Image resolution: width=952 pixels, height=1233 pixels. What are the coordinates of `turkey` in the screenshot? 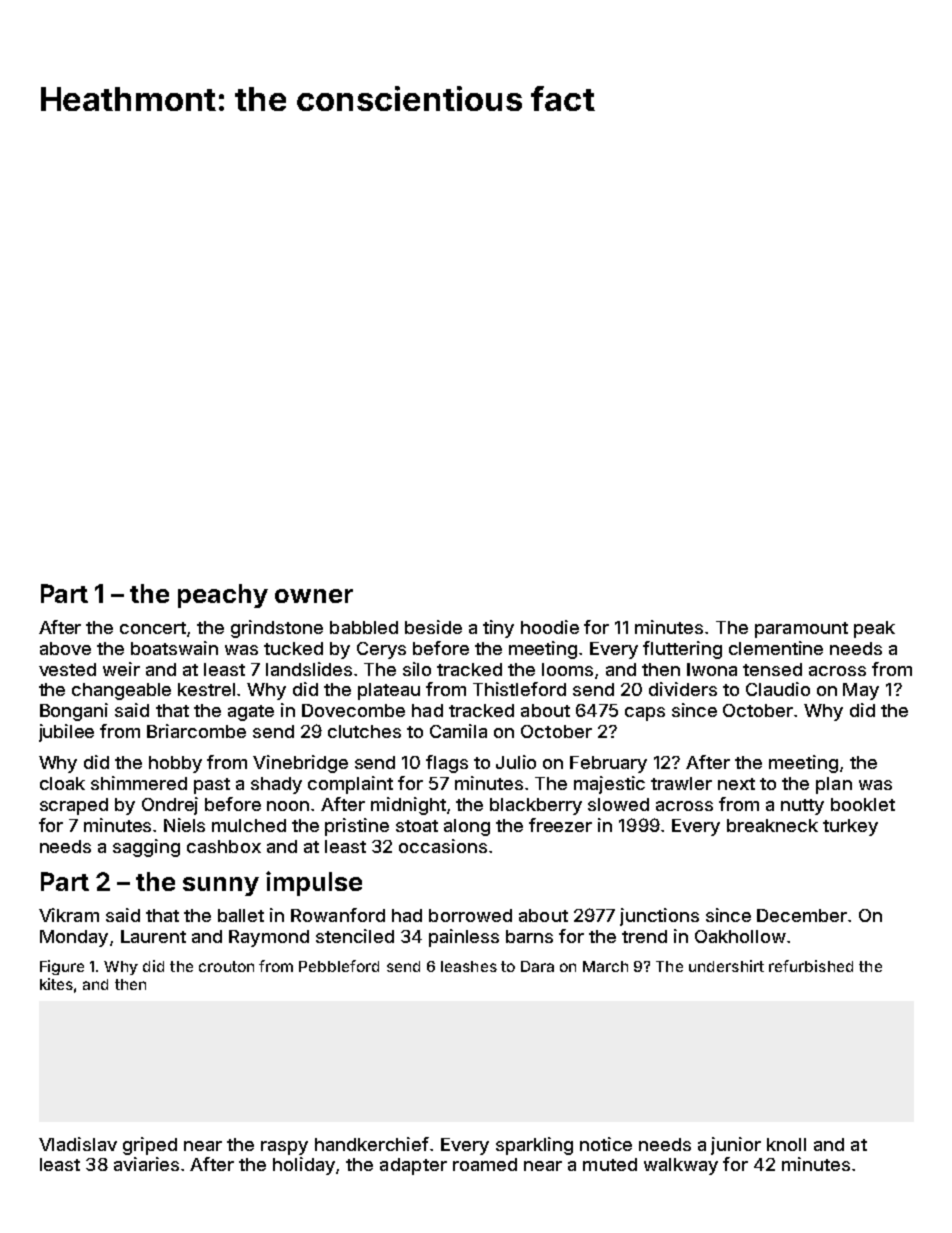 It's located at (850, 827).
